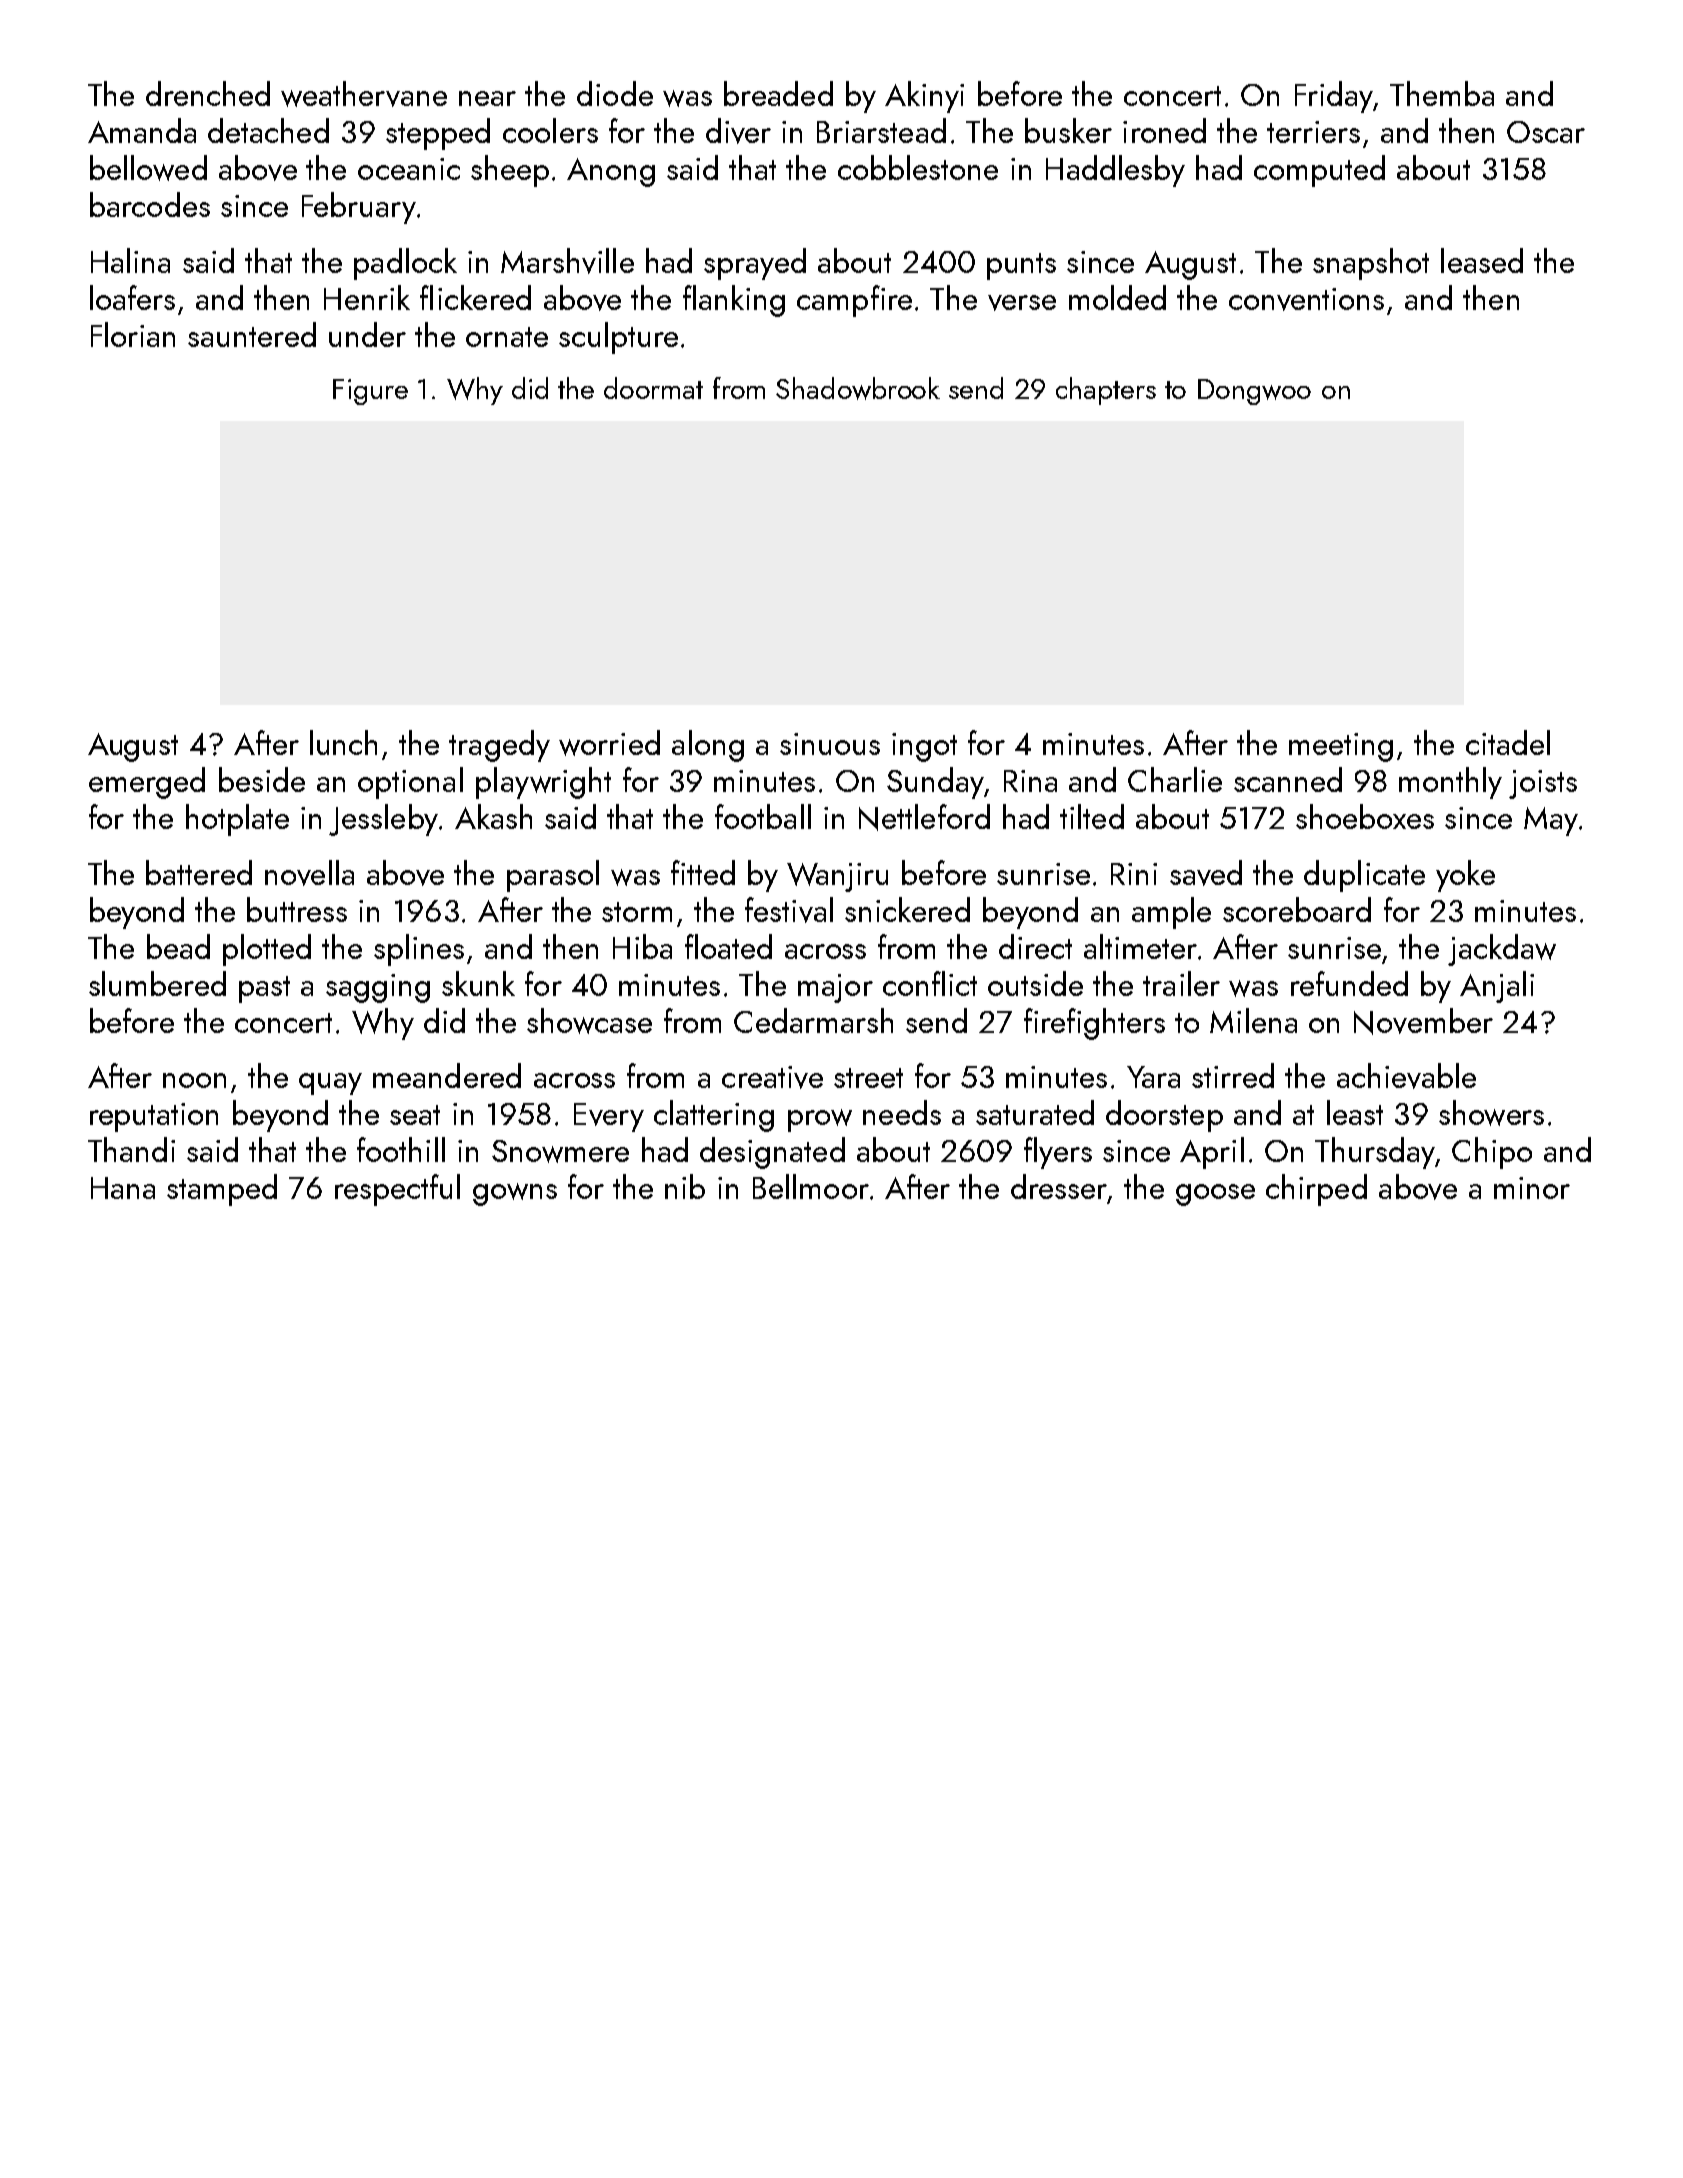  I want to click on Dongwoo, so click(1254, 392).
